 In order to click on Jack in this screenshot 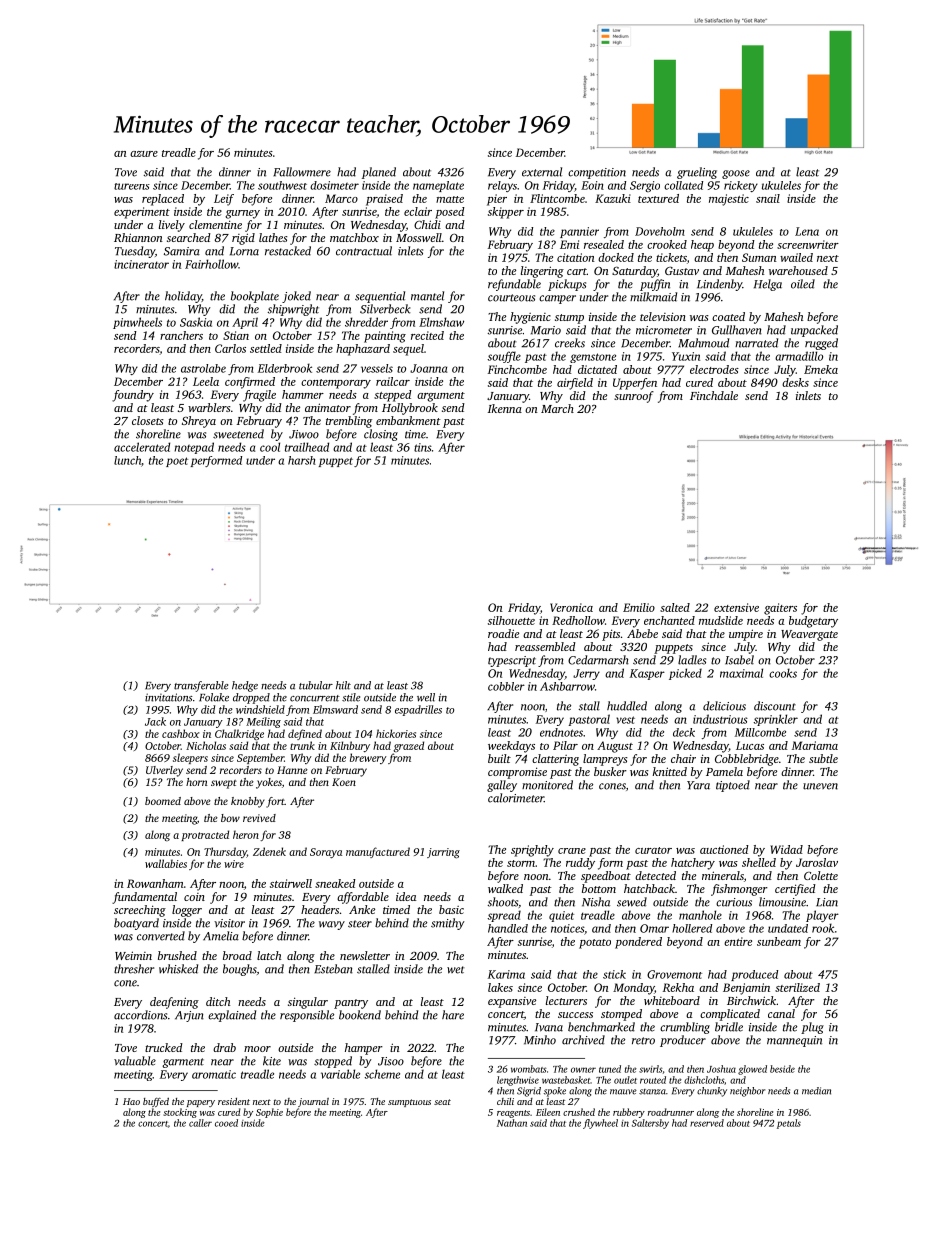, I will do `click(155, 721)`.
